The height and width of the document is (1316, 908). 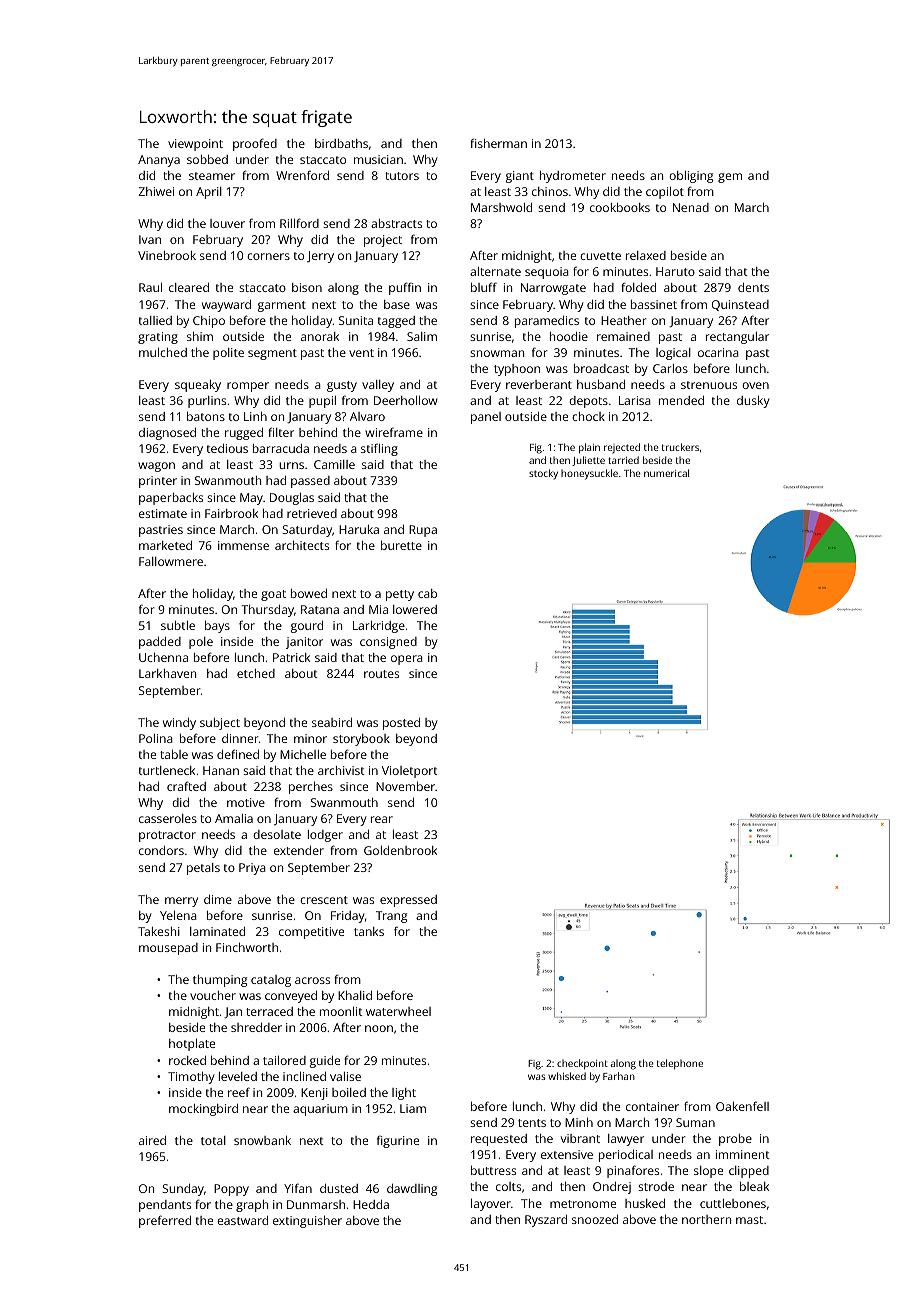 I want to click on panel, so click(x=486, y=418).
